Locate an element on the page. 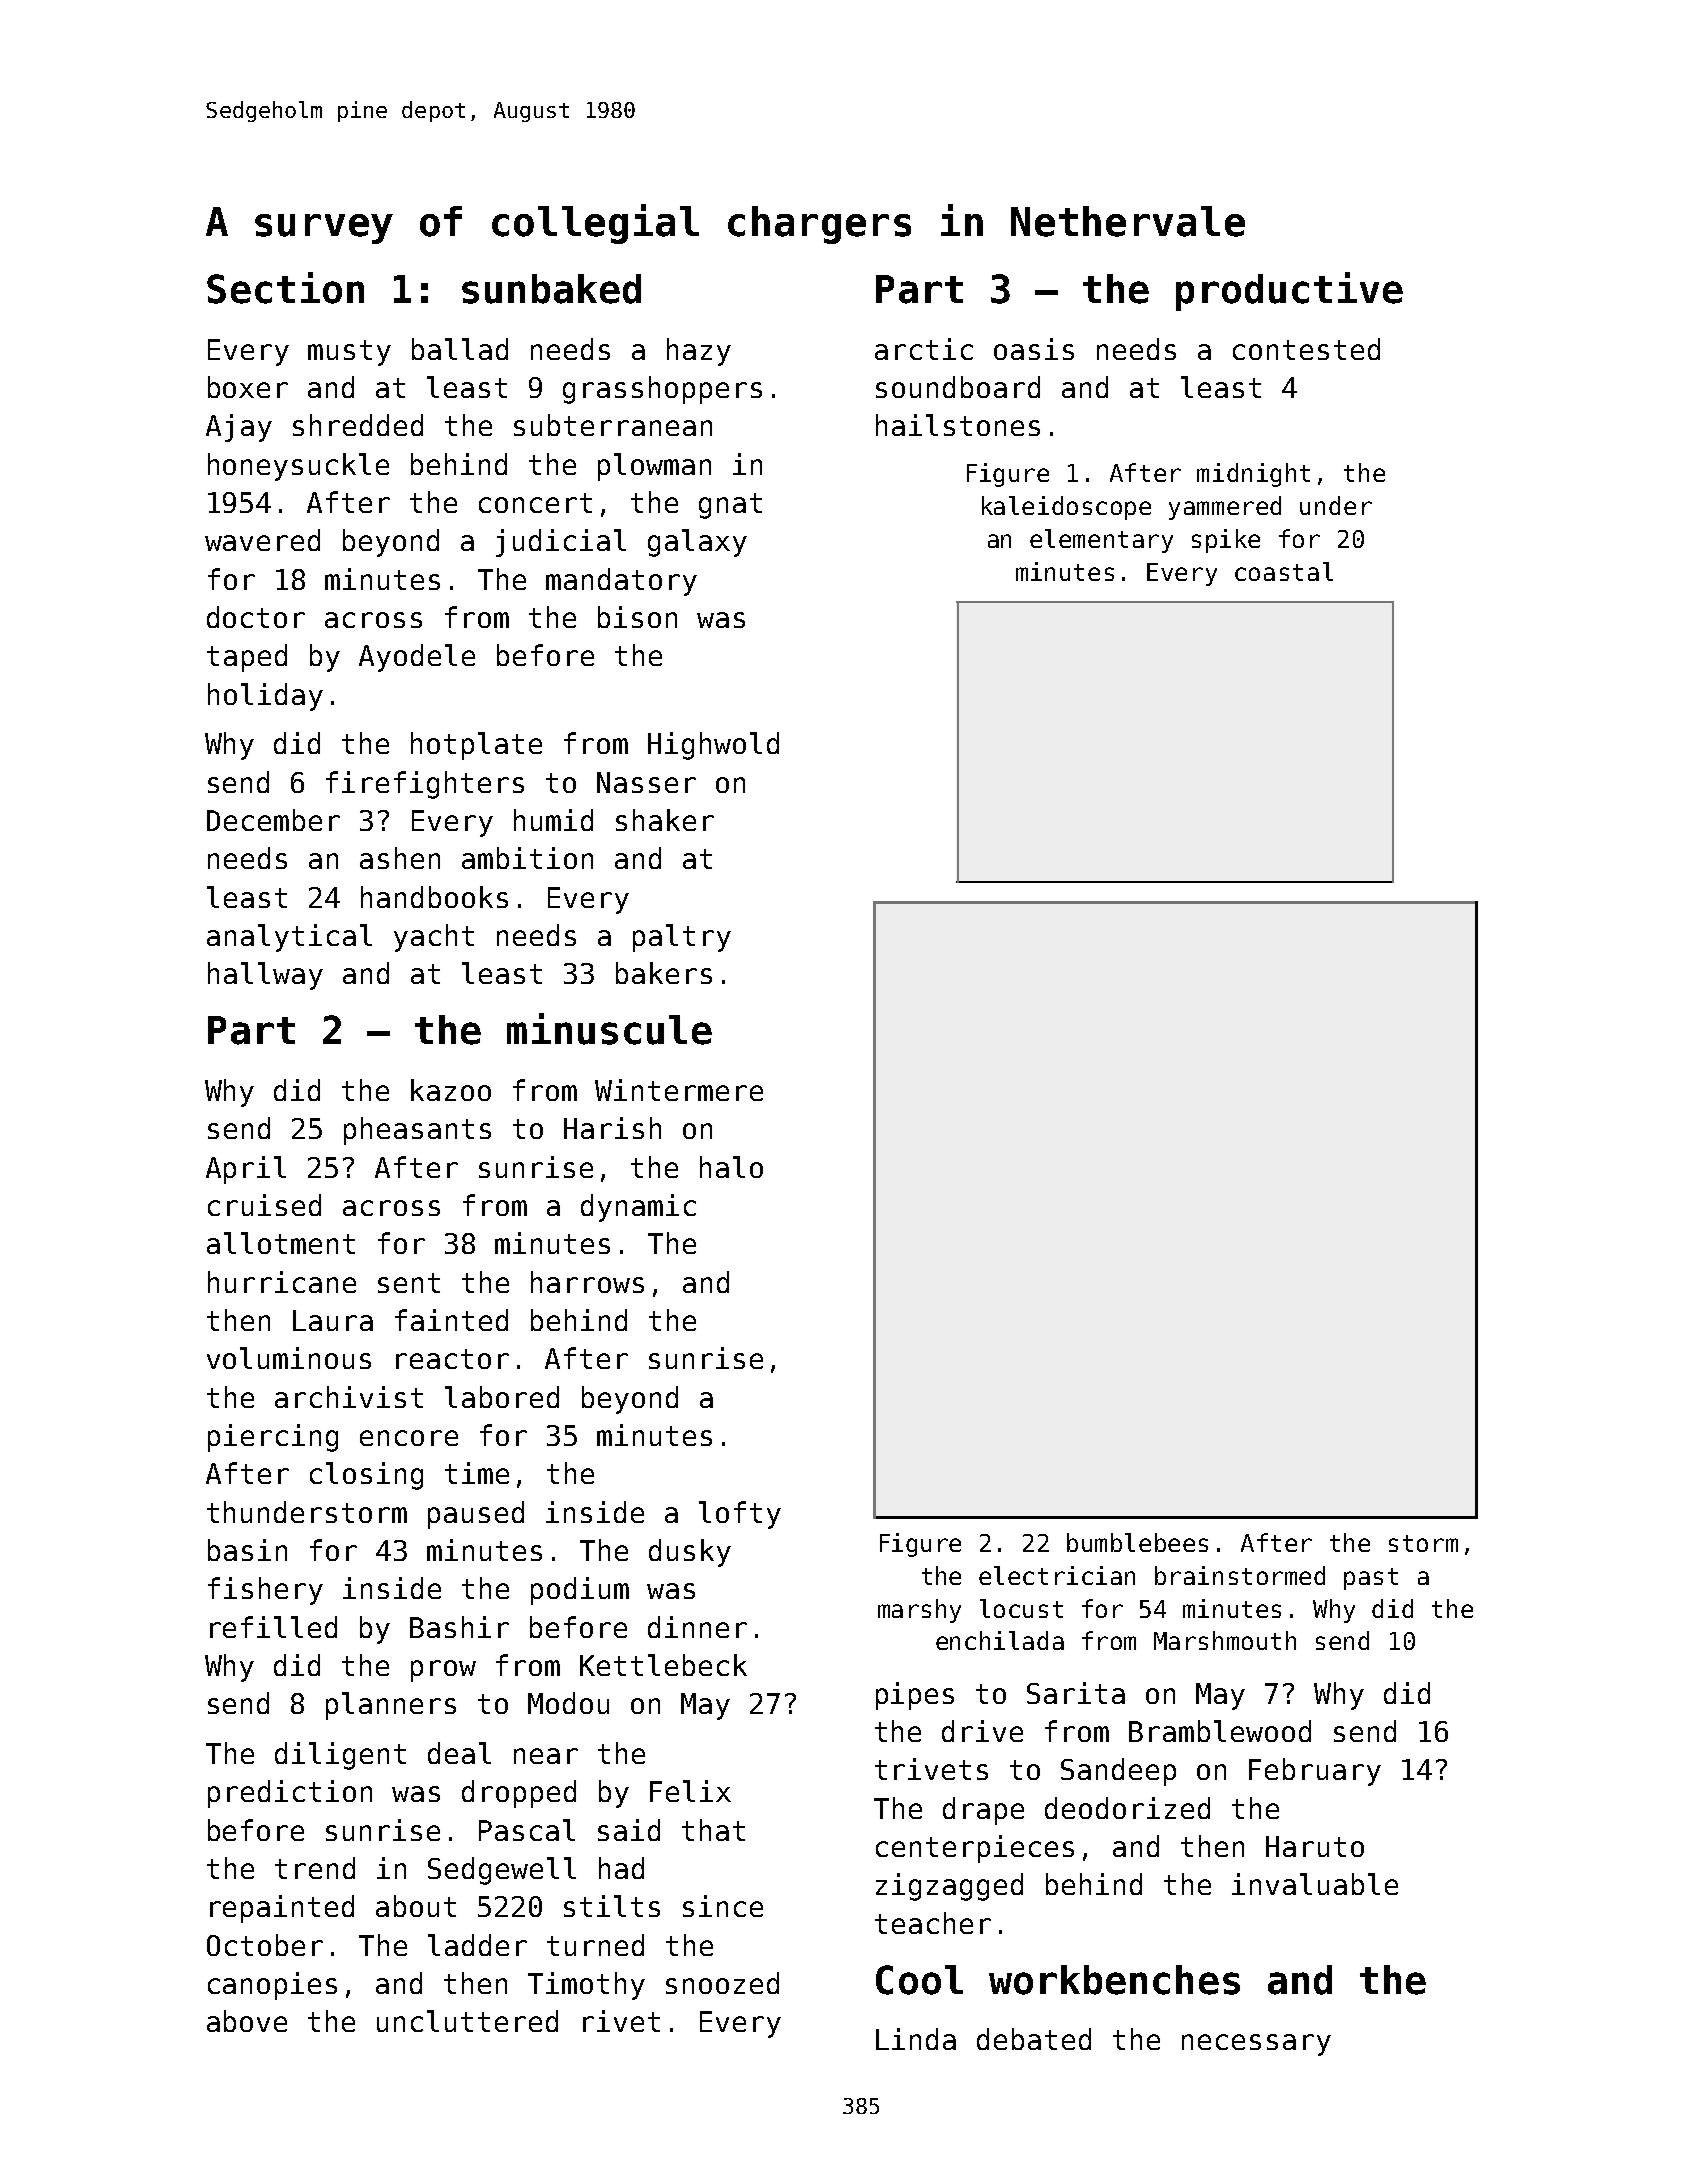  paltry is located at coordinates (682, 938).
